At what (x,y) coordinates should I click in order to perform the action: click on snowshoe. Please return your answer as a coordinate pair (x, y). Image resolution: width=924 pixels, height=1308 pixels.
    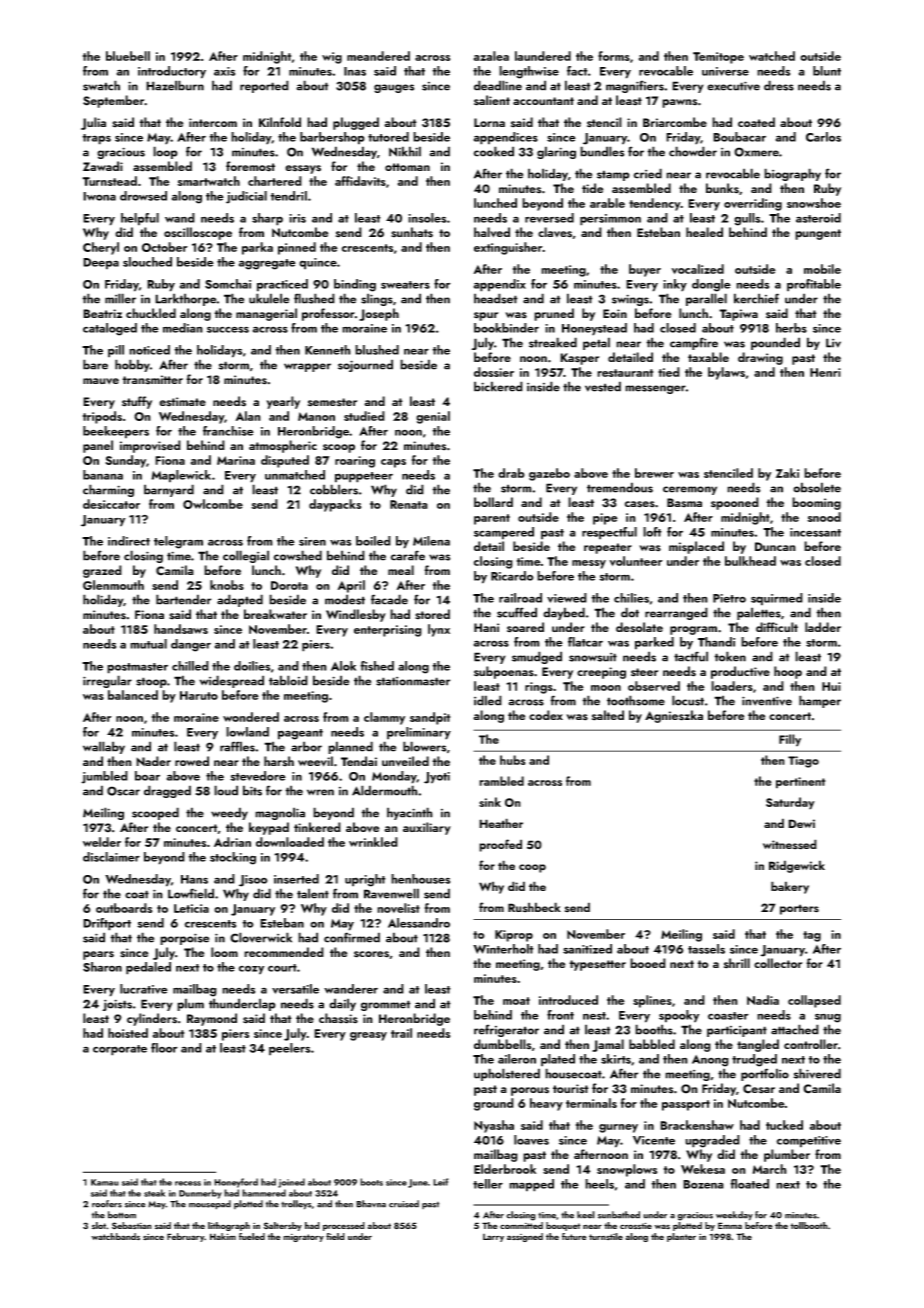
    Looking at the image, I should click on (814, 203).
